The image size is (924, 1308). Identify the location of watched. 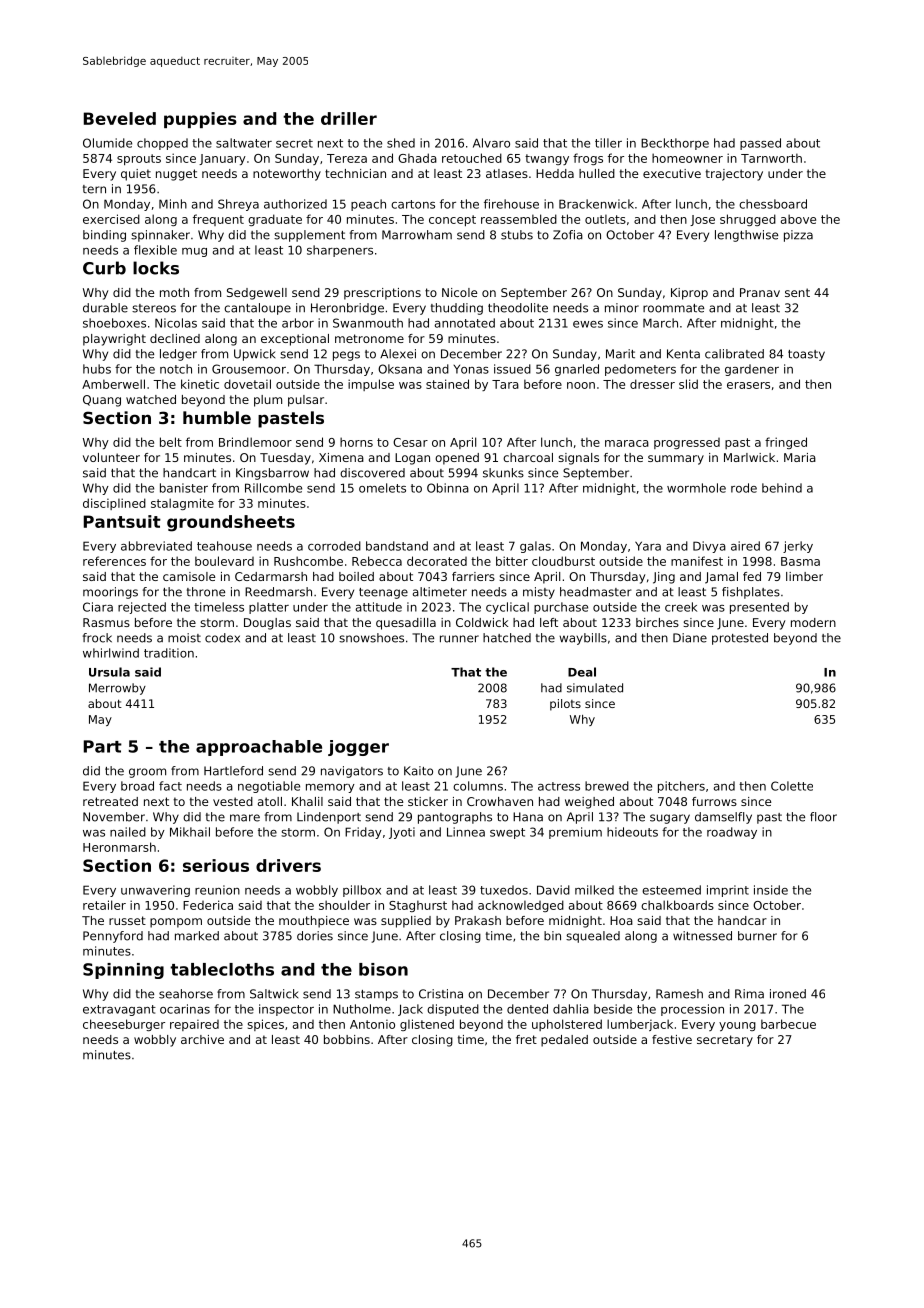
(151, 399).
